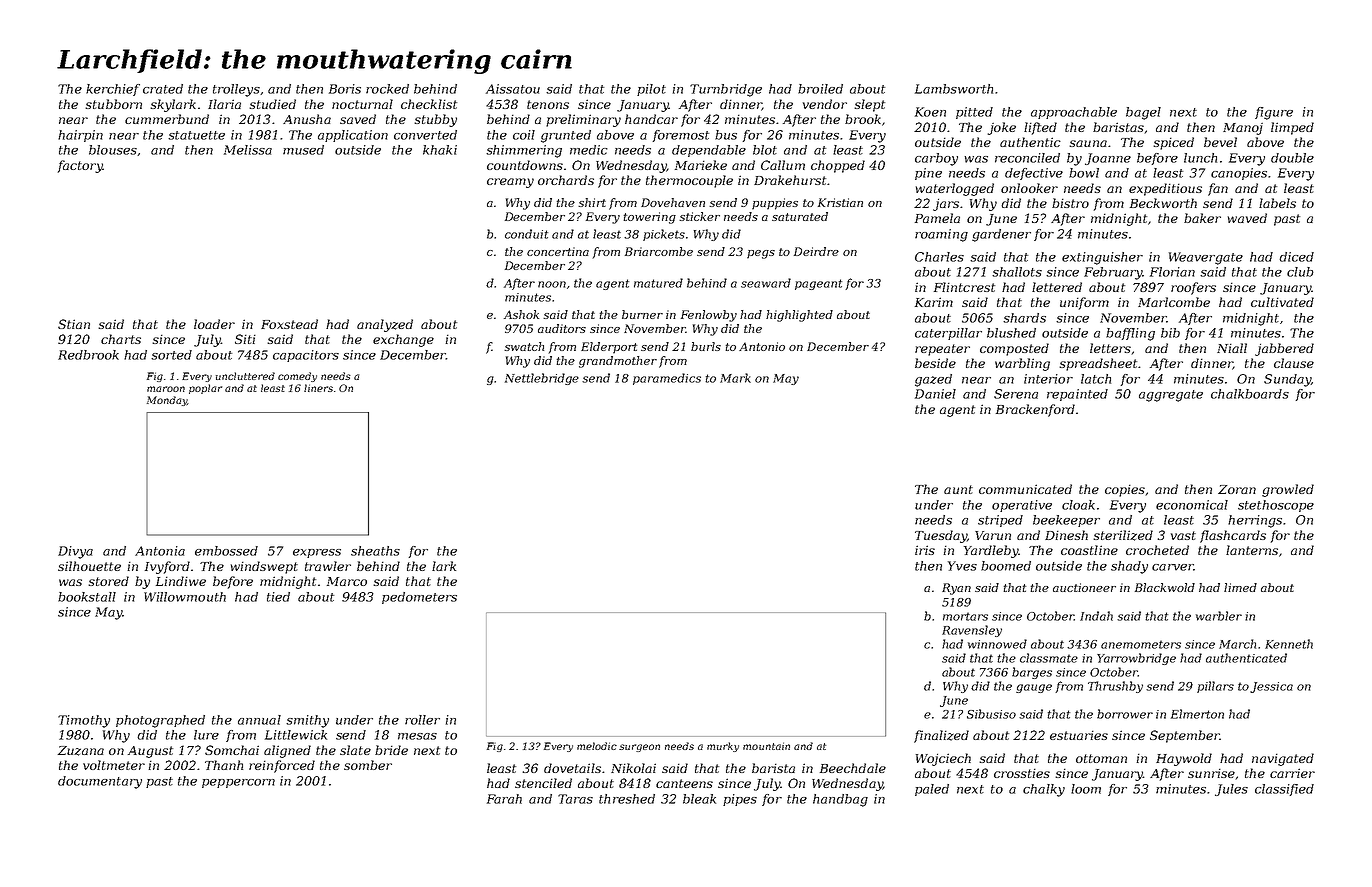 This image has height=887, width=1372. I want to click on peppercorn, so click(238, 783).
